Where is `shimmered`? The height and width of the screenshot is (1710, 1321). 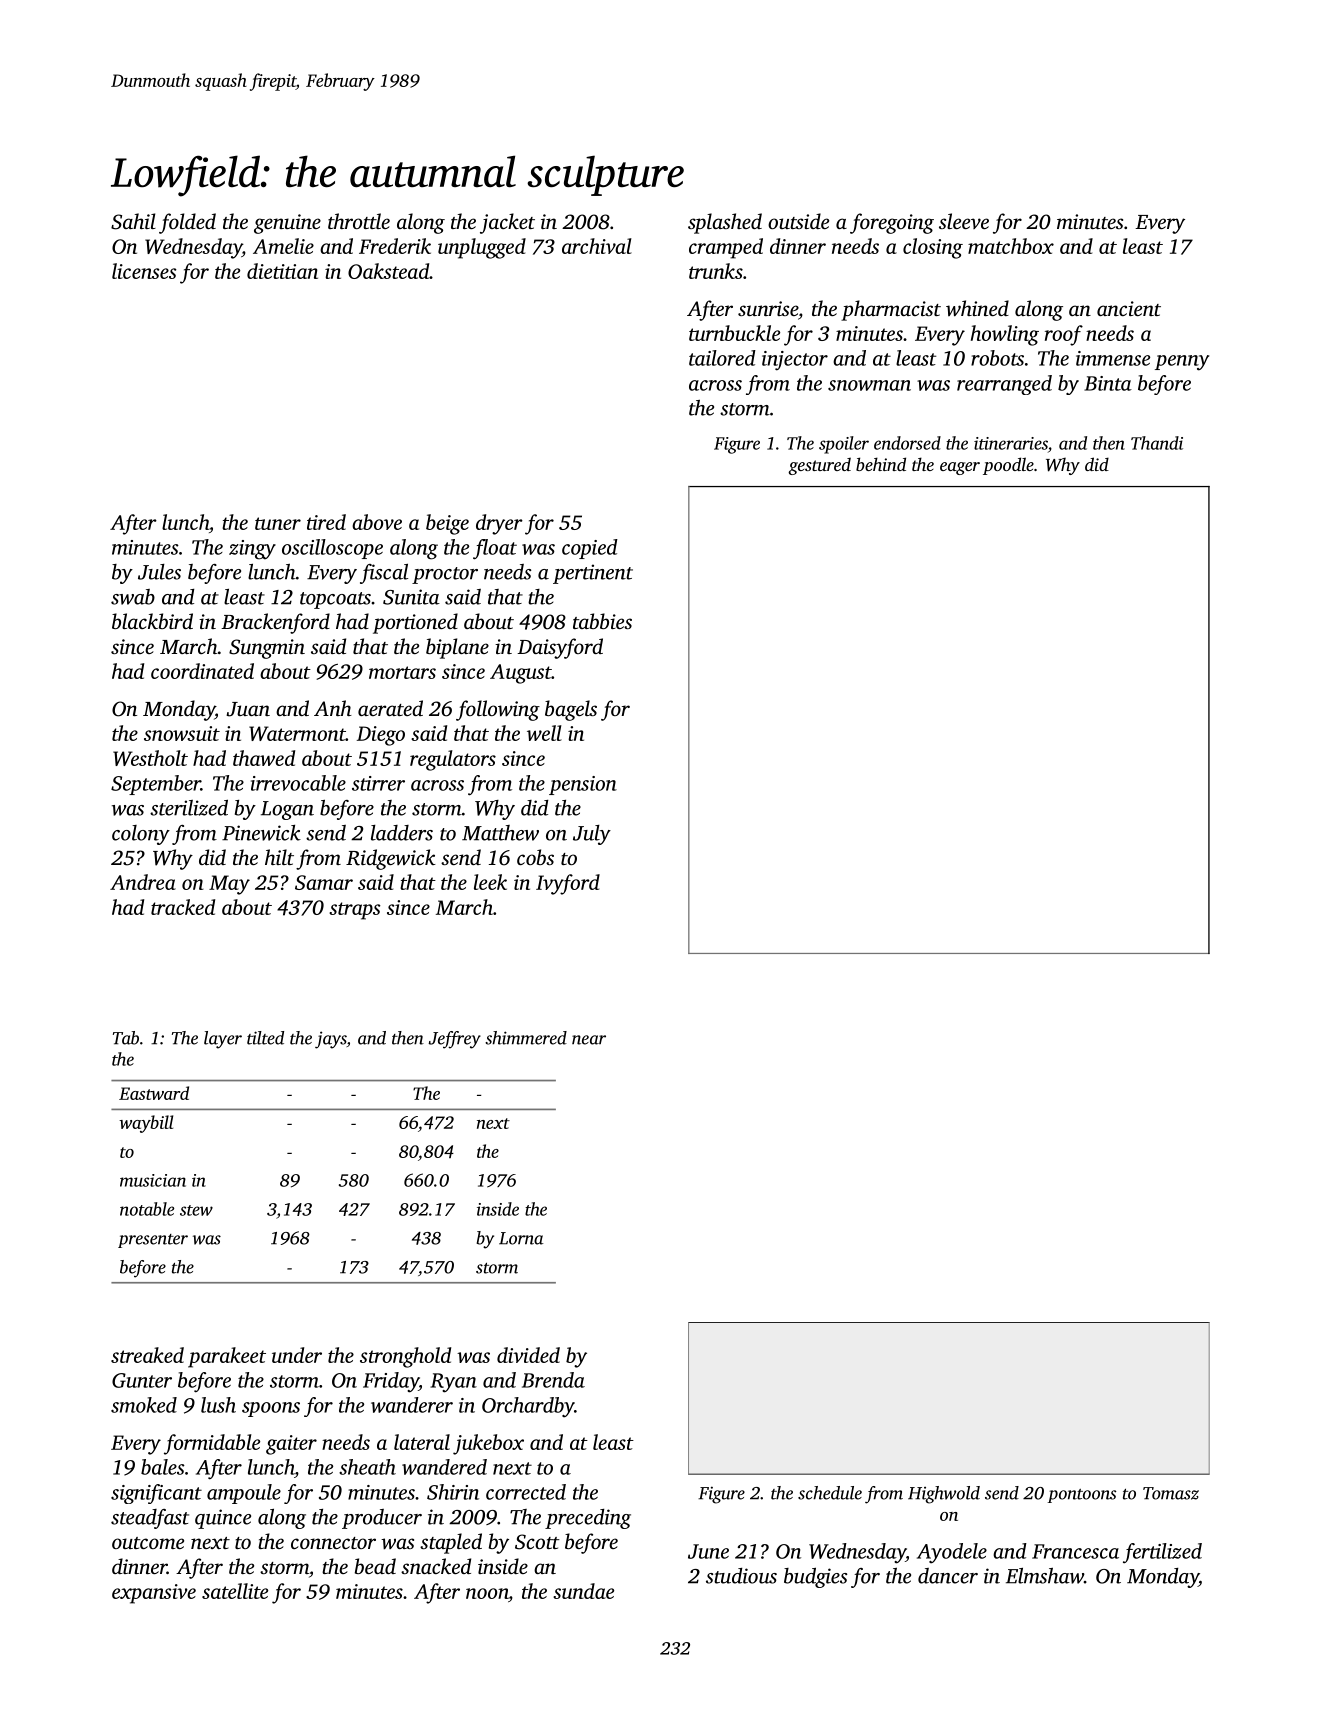
shimmered is located at coordinates (526, 1038).
